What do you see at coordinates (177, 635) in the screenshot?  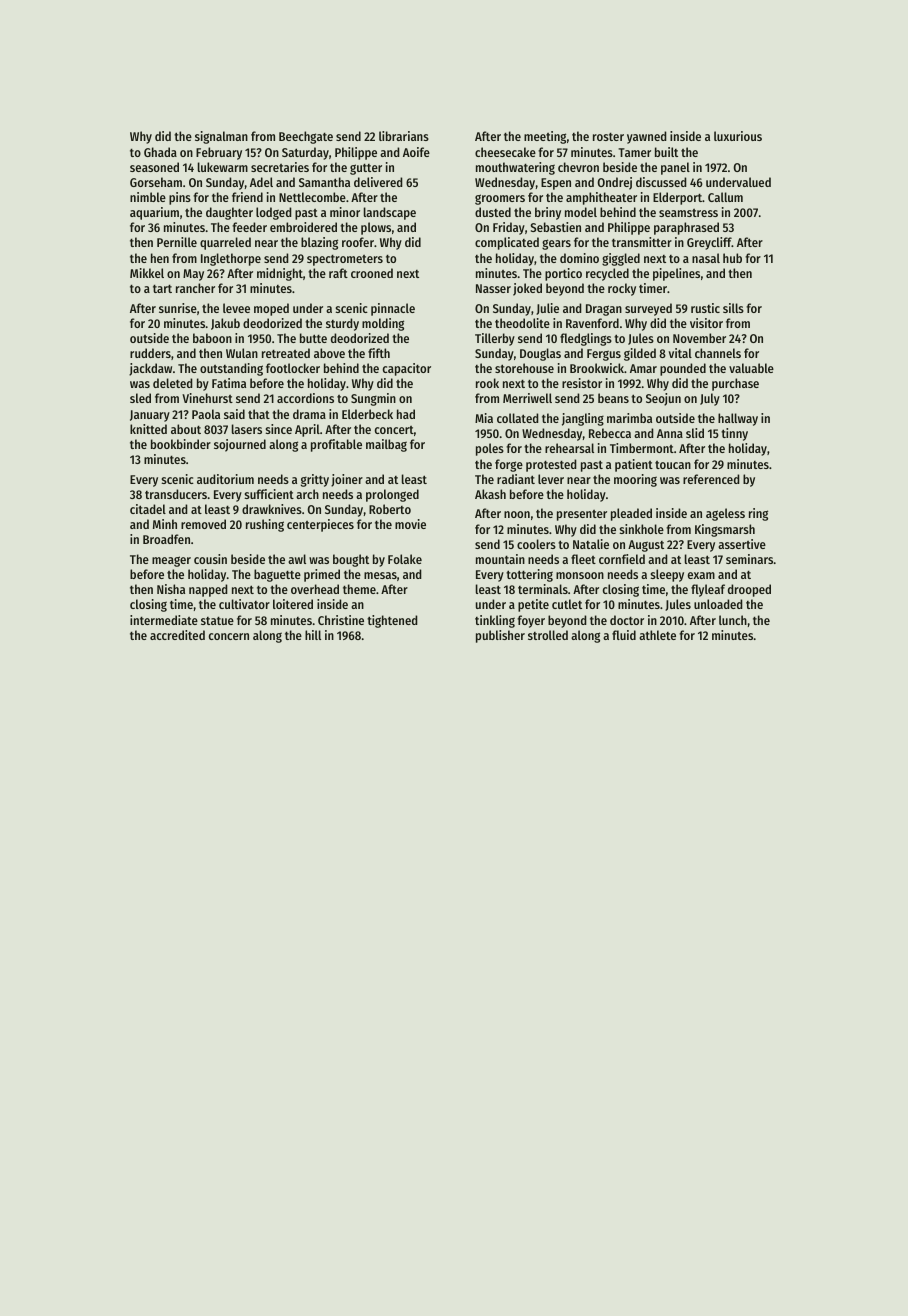 I see `accredited` at bounding box center [177, 635].
